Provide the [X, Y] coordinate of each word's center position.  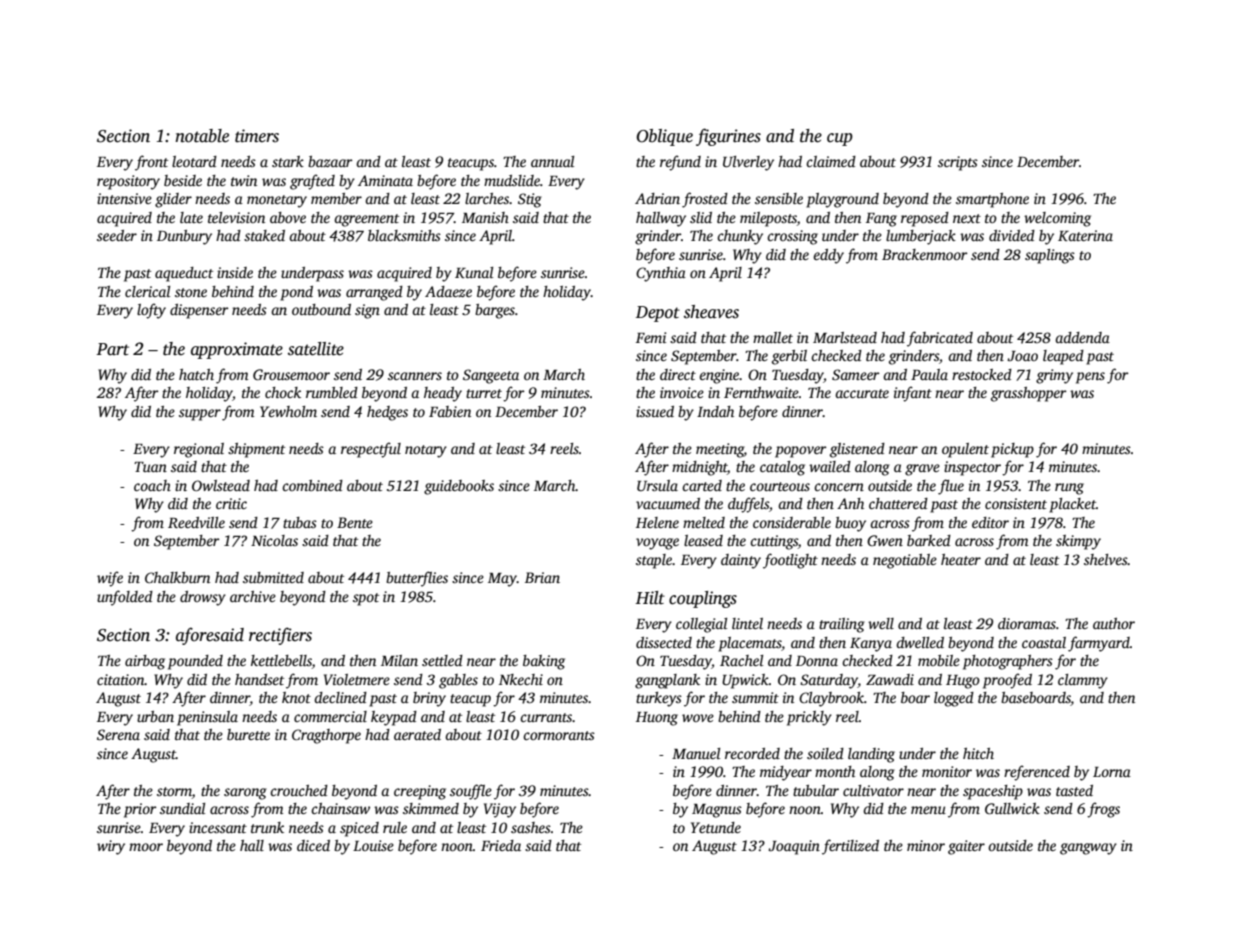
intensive [124, 198]
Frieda [501, 845]
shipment [256, 450]
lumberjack [921, 237]
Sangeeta [491, 376]
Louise [373, 845]
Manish [485, 217]
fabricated [940, 339]
